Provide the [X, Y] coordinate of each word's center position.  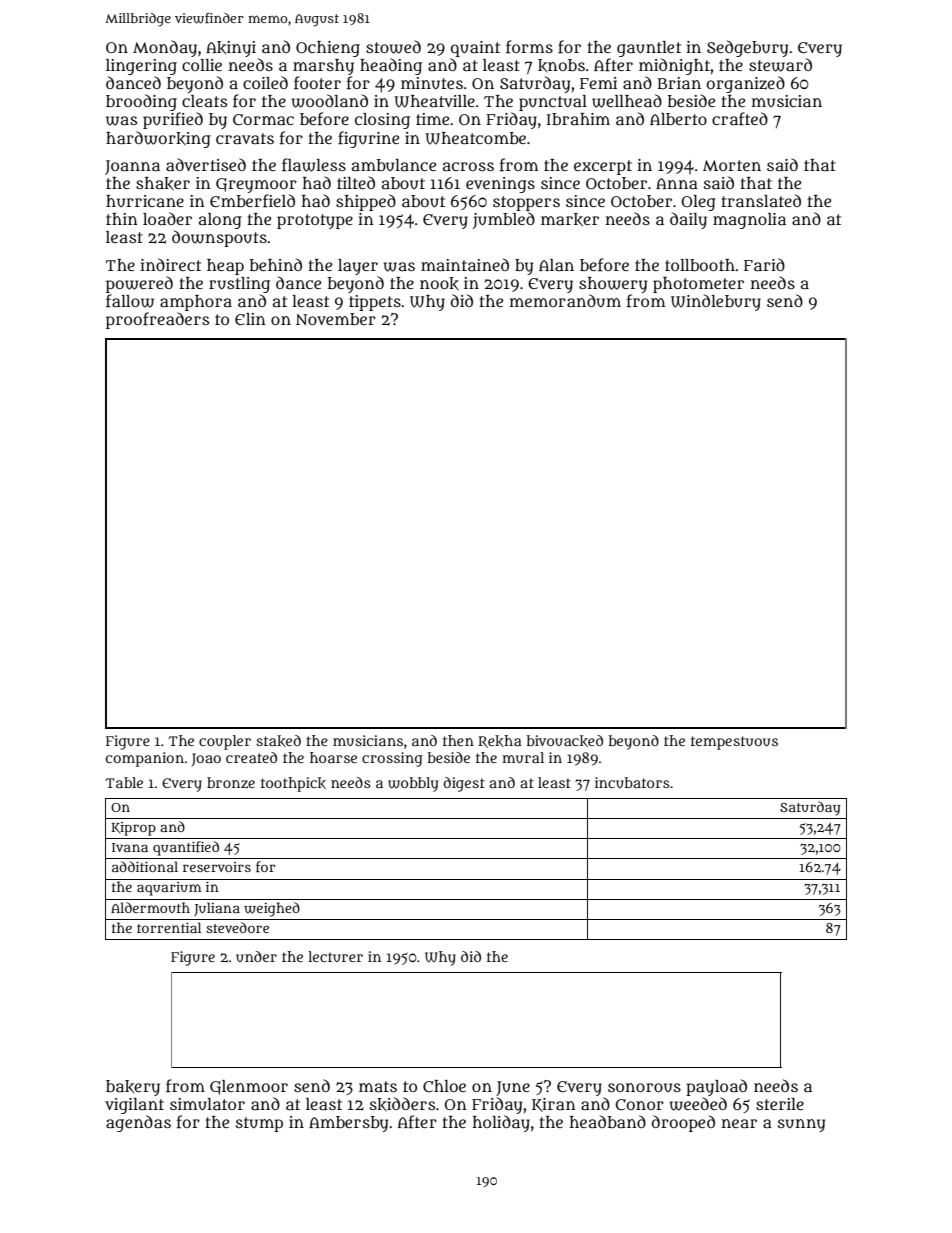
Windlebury [716, 302]
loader [167, 218]
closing [382, 121]
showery [613, 285]
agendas [138, 1123]
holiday [501, 1123]
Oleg [699, 203]
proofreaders [157, 320]
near [739, 1123]
